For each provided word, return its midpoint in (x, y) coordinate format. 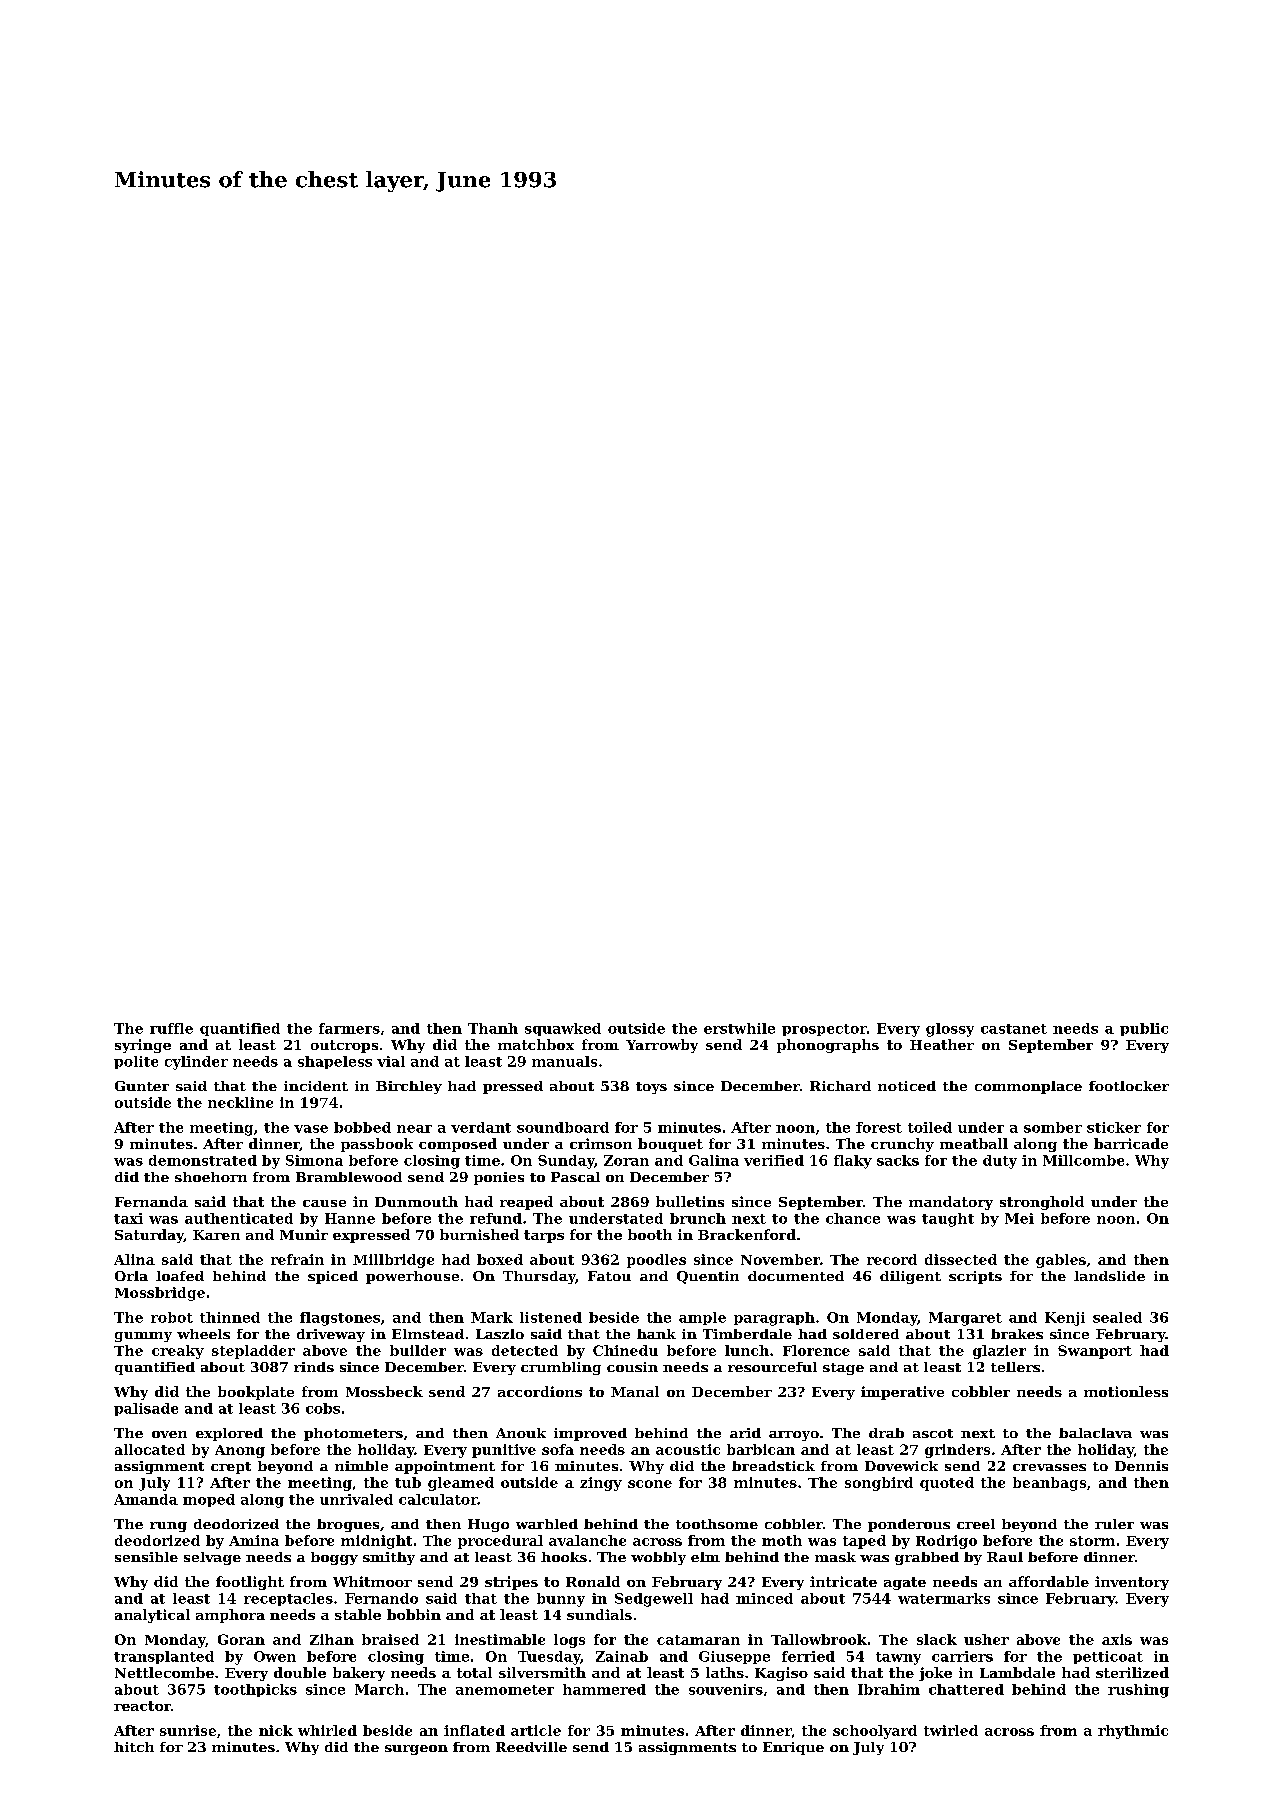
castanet (1014, 1029)
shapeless (335, 1062)
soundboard (563, 1127)
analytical (152, 1616)
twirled (951, 1730)
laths (725, 1672)
